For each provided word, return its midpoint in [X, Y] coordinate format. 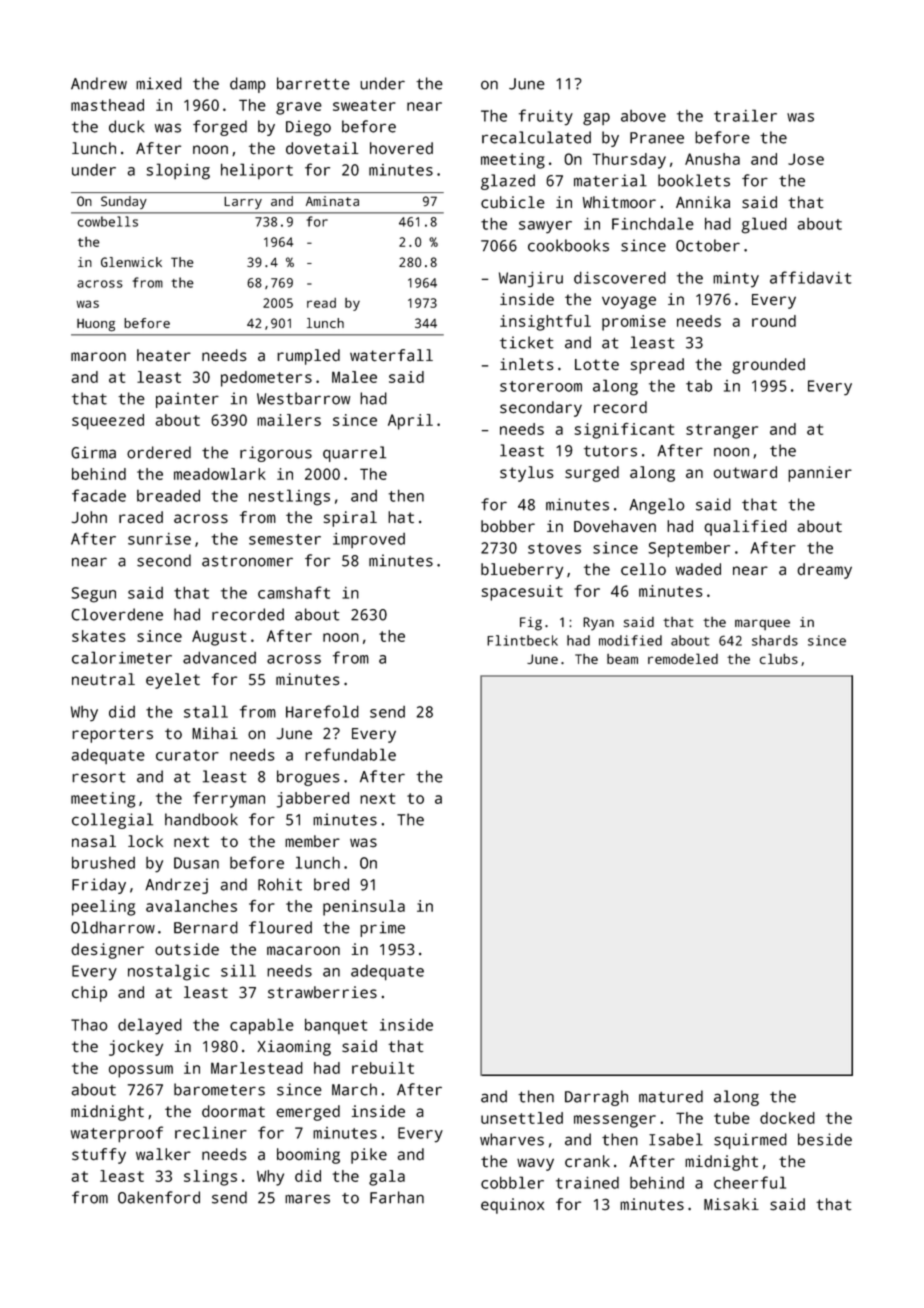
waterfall [391, 355]
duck [127, 126]
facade [99, 495]
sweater [364, 105]
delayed [150, 1026]
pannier [820, 474]
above [643, 116]
